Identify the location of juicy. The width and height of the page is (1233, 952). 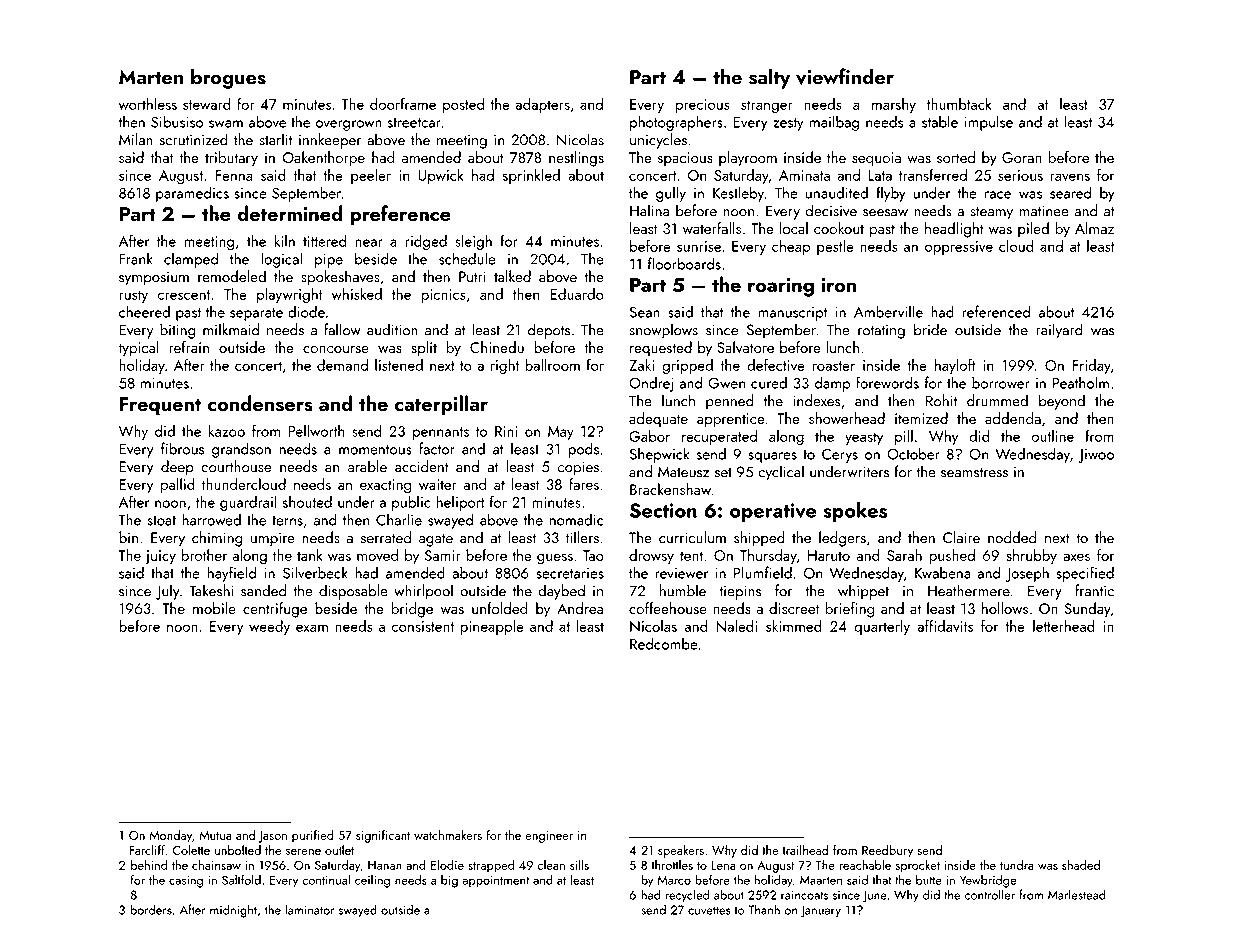
(160, 557).
